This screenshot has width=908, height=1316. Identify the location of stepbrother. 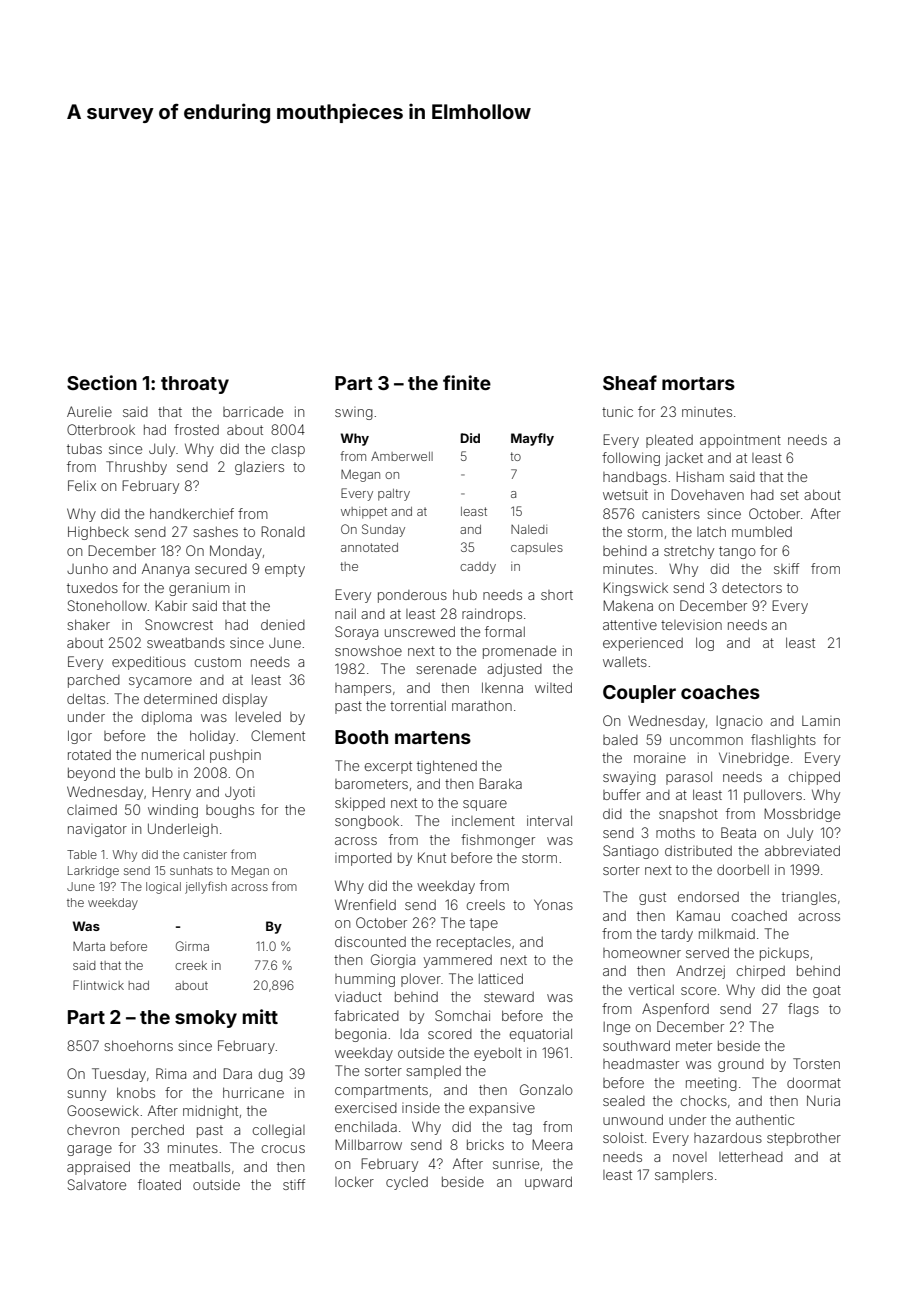
(804, 1139).
